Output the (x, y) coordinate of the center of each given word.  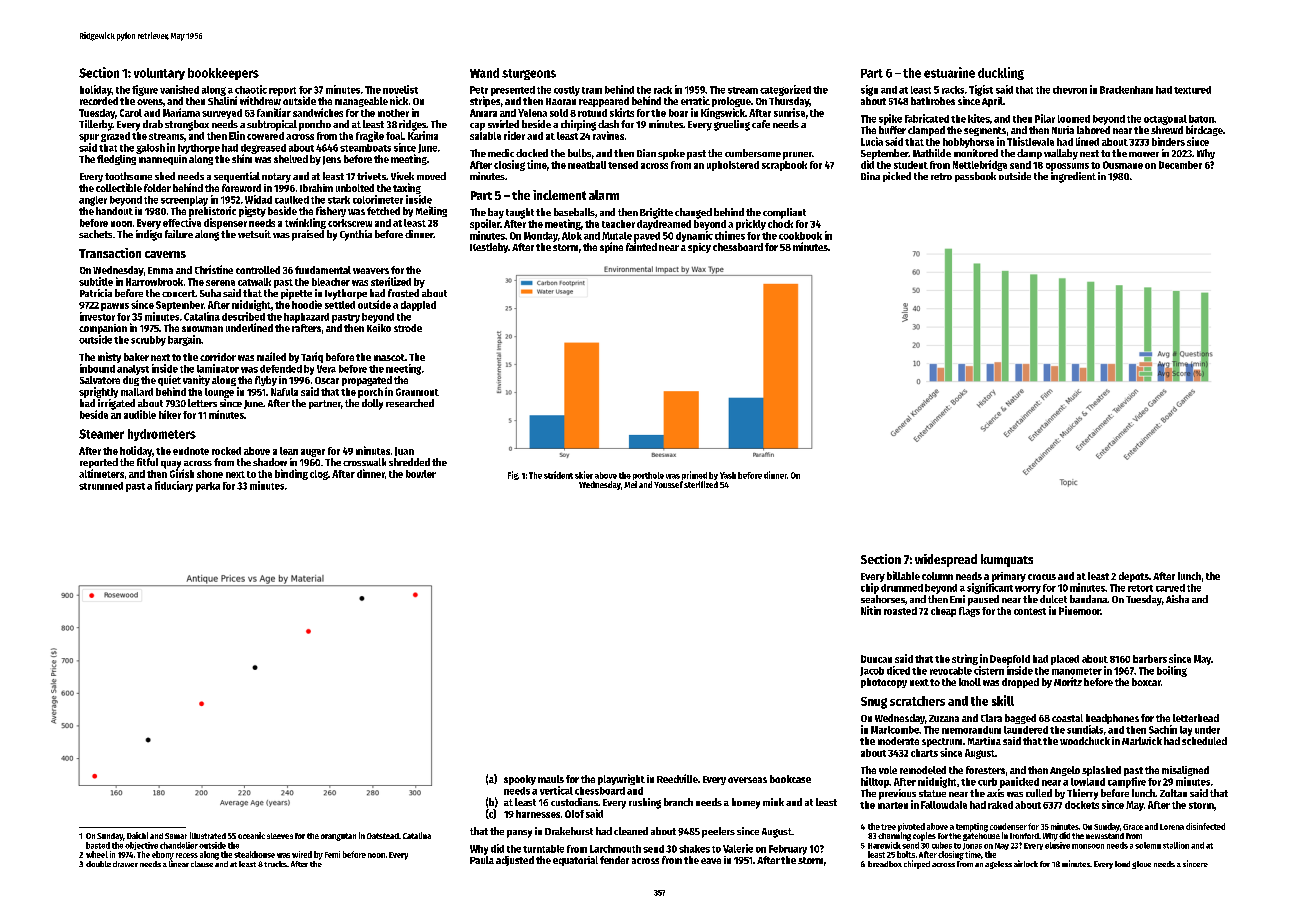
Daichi (137, 835)
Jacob (872, 671)
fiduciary (174, 486)
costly (567, 91)
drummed (902, 588)
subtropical (272, 125)
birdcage (1204, 130)
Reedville (677, 778)
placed (1065, 660)
